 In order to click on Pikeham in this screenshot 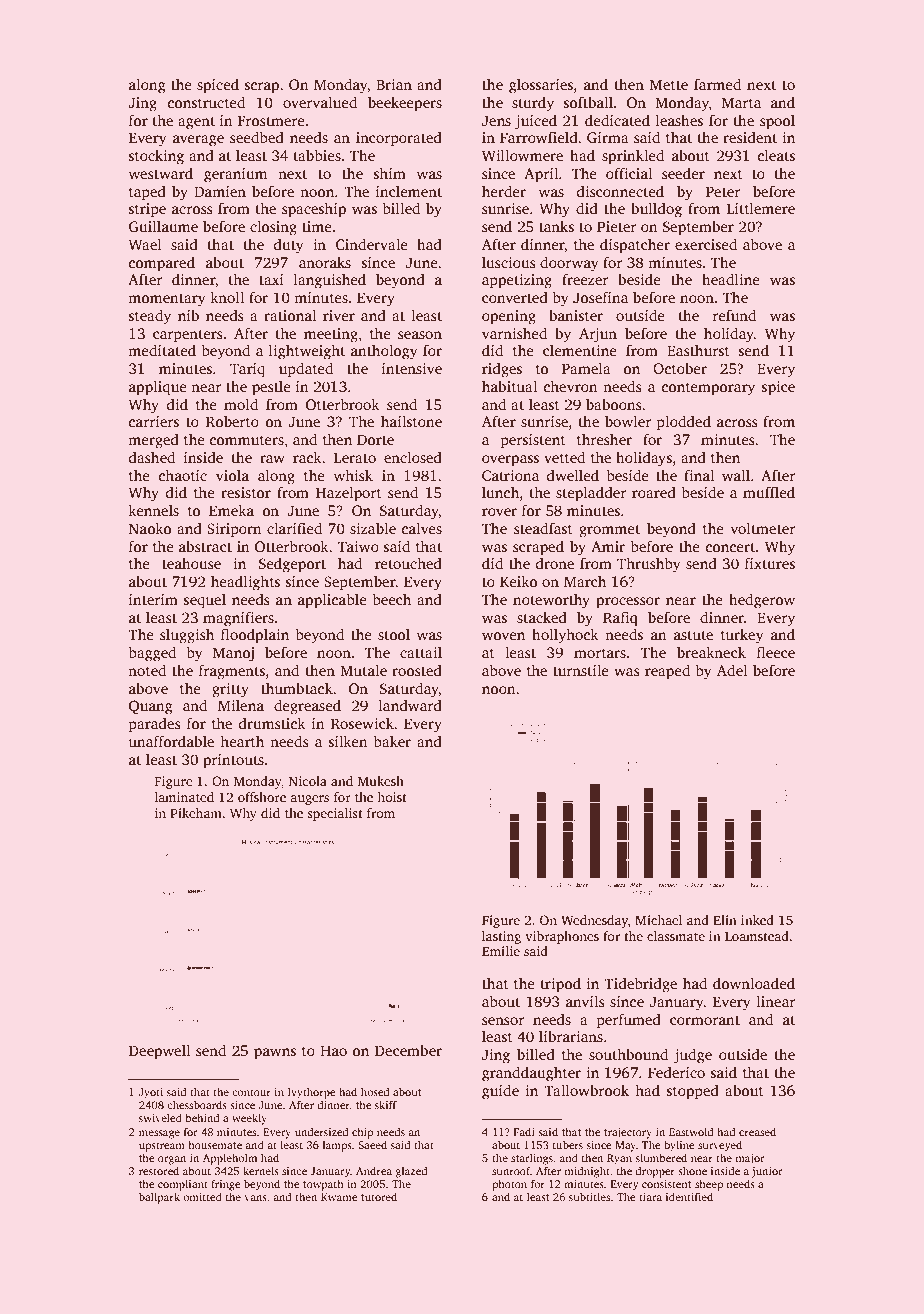, I will do `click(196, 813)`.
